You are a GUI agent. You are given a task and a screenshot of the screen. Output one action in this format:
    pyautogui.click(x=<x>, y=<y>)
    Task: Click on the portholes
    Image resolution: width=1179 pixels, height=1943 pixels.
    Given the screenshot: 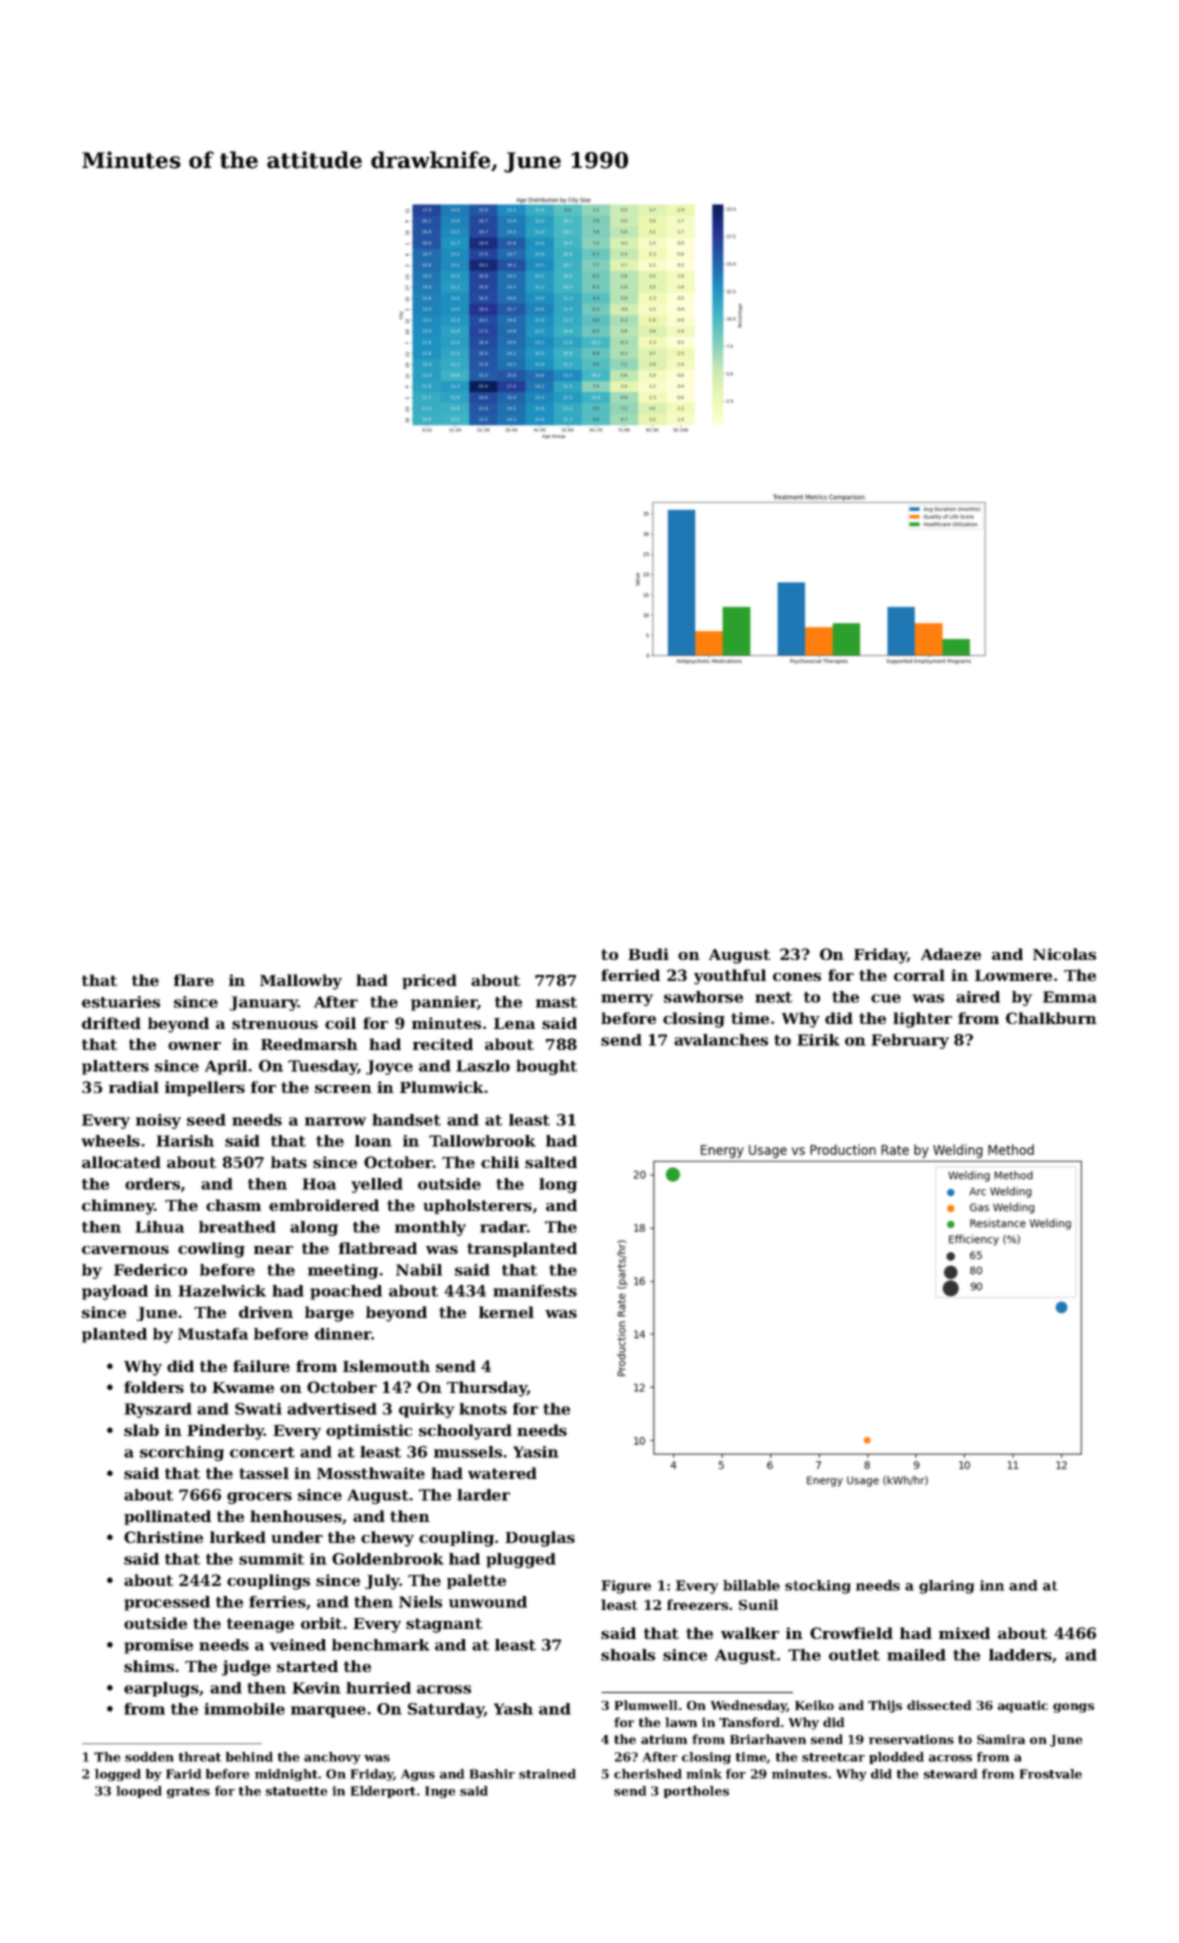 What is the action you would take?
    pyautogui.click(x=696, y=1792)
